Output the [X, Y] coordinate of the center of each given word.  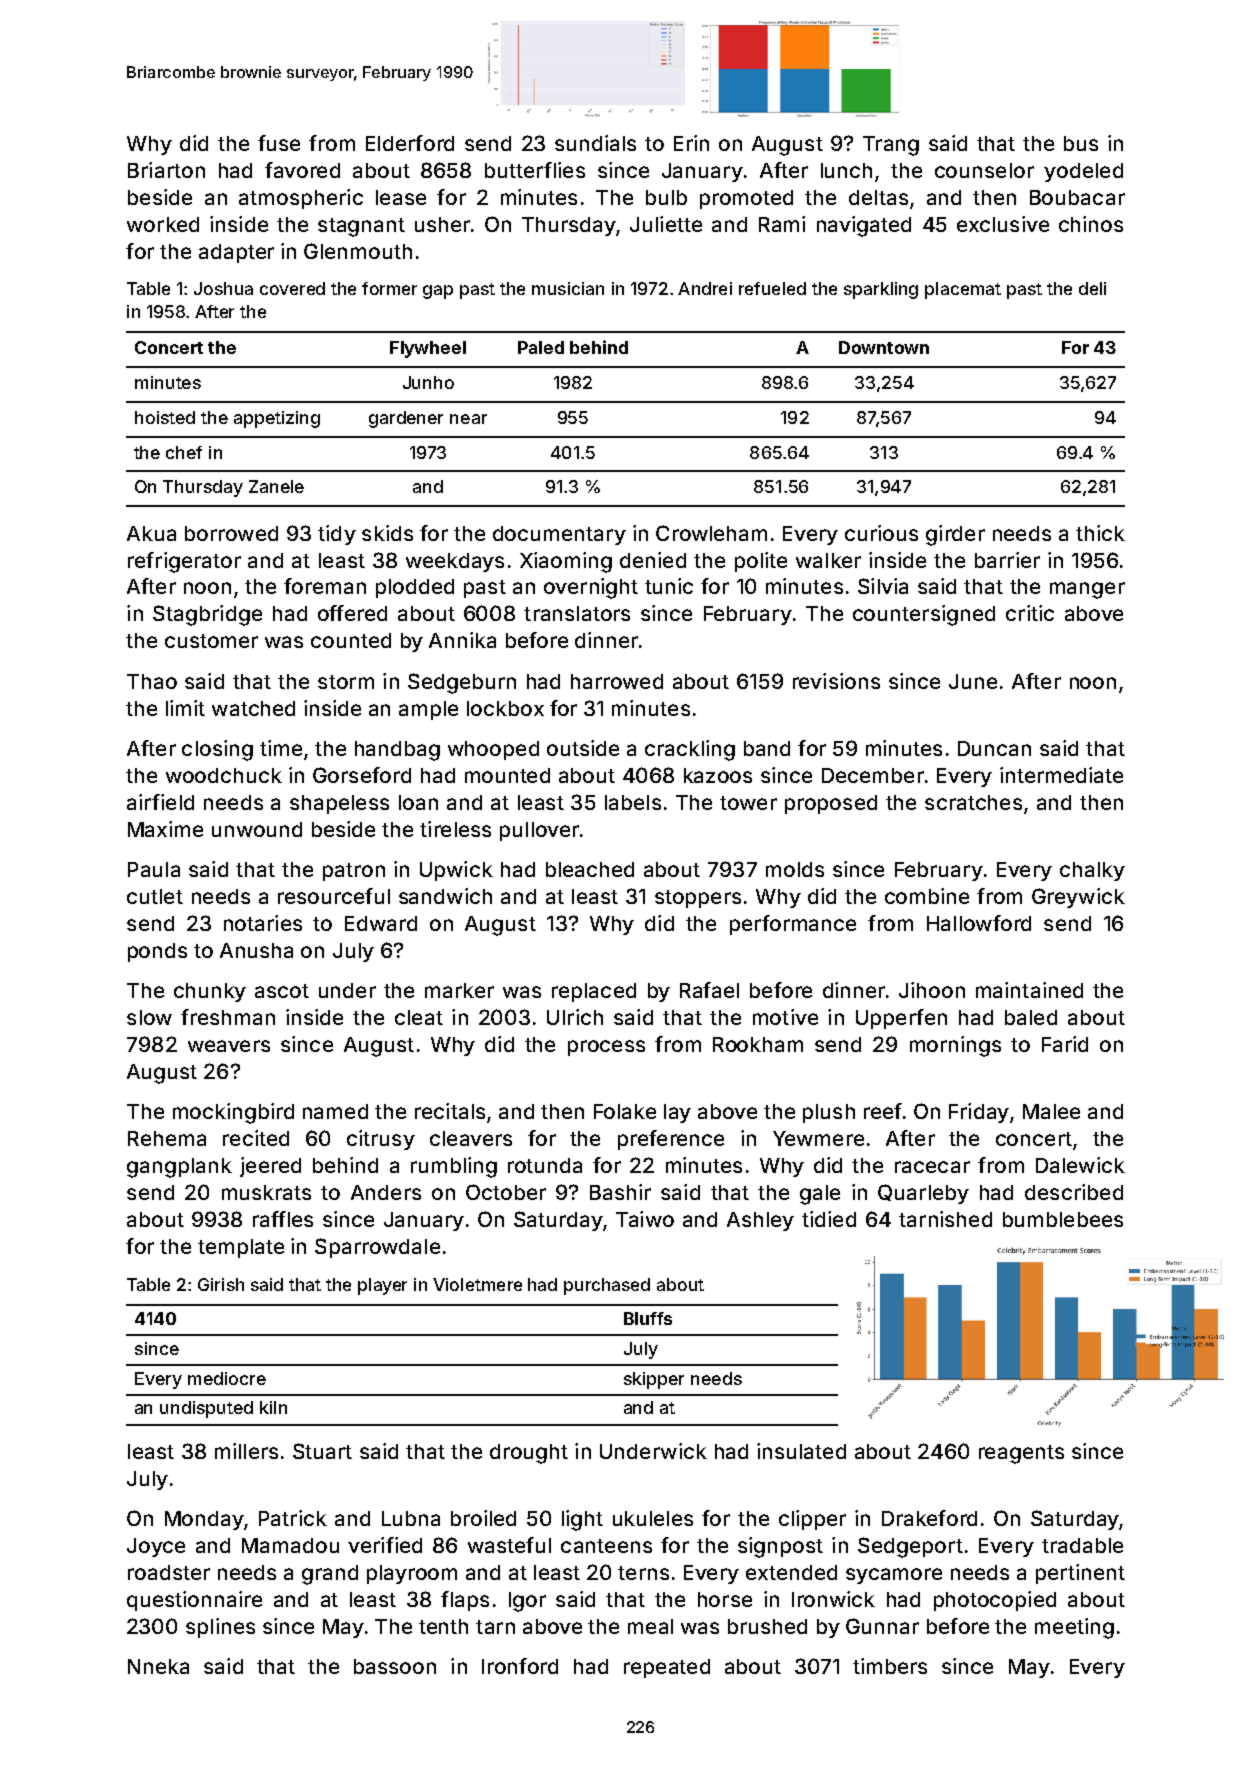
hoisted [165, 417]
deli [1092, 288]
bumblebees [1063, 1219]
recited [256, 1138]
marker [459, 990]
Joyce [156, 1547]
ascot [282, 991]
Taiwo [645, 1219]
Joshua [223, 288]
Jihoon [932, 990]
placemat [963, 290]
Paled [541, 347]
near [468, 419]
